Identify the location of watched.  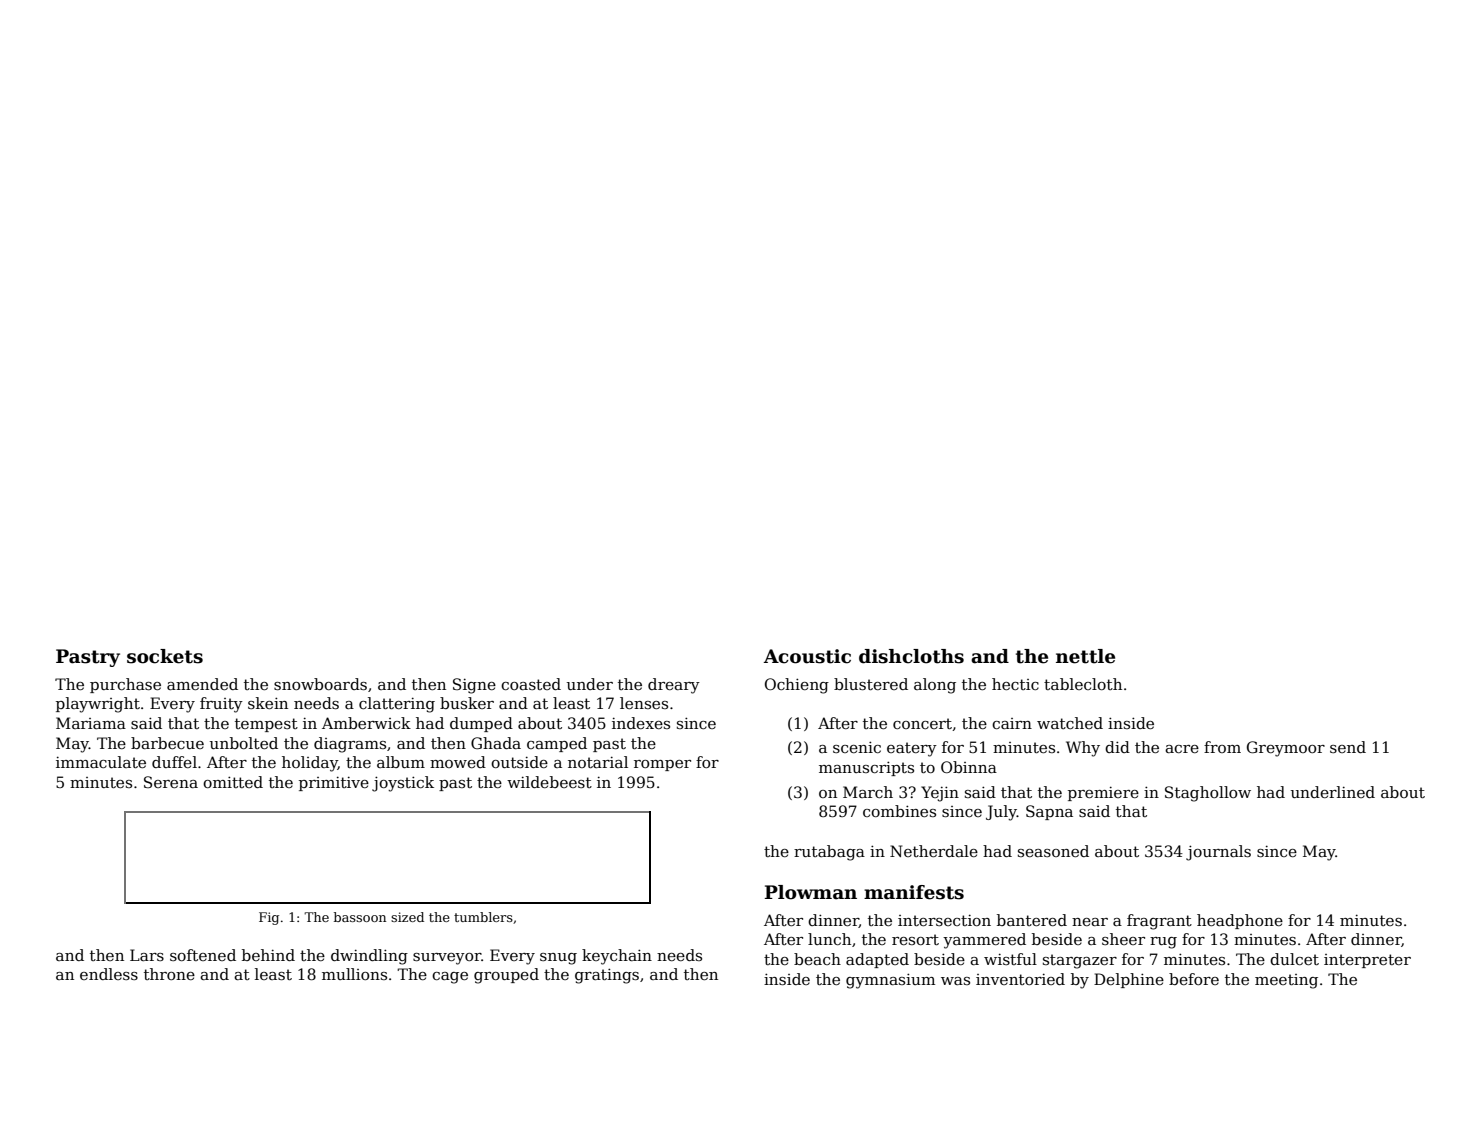
(1070, 723).
